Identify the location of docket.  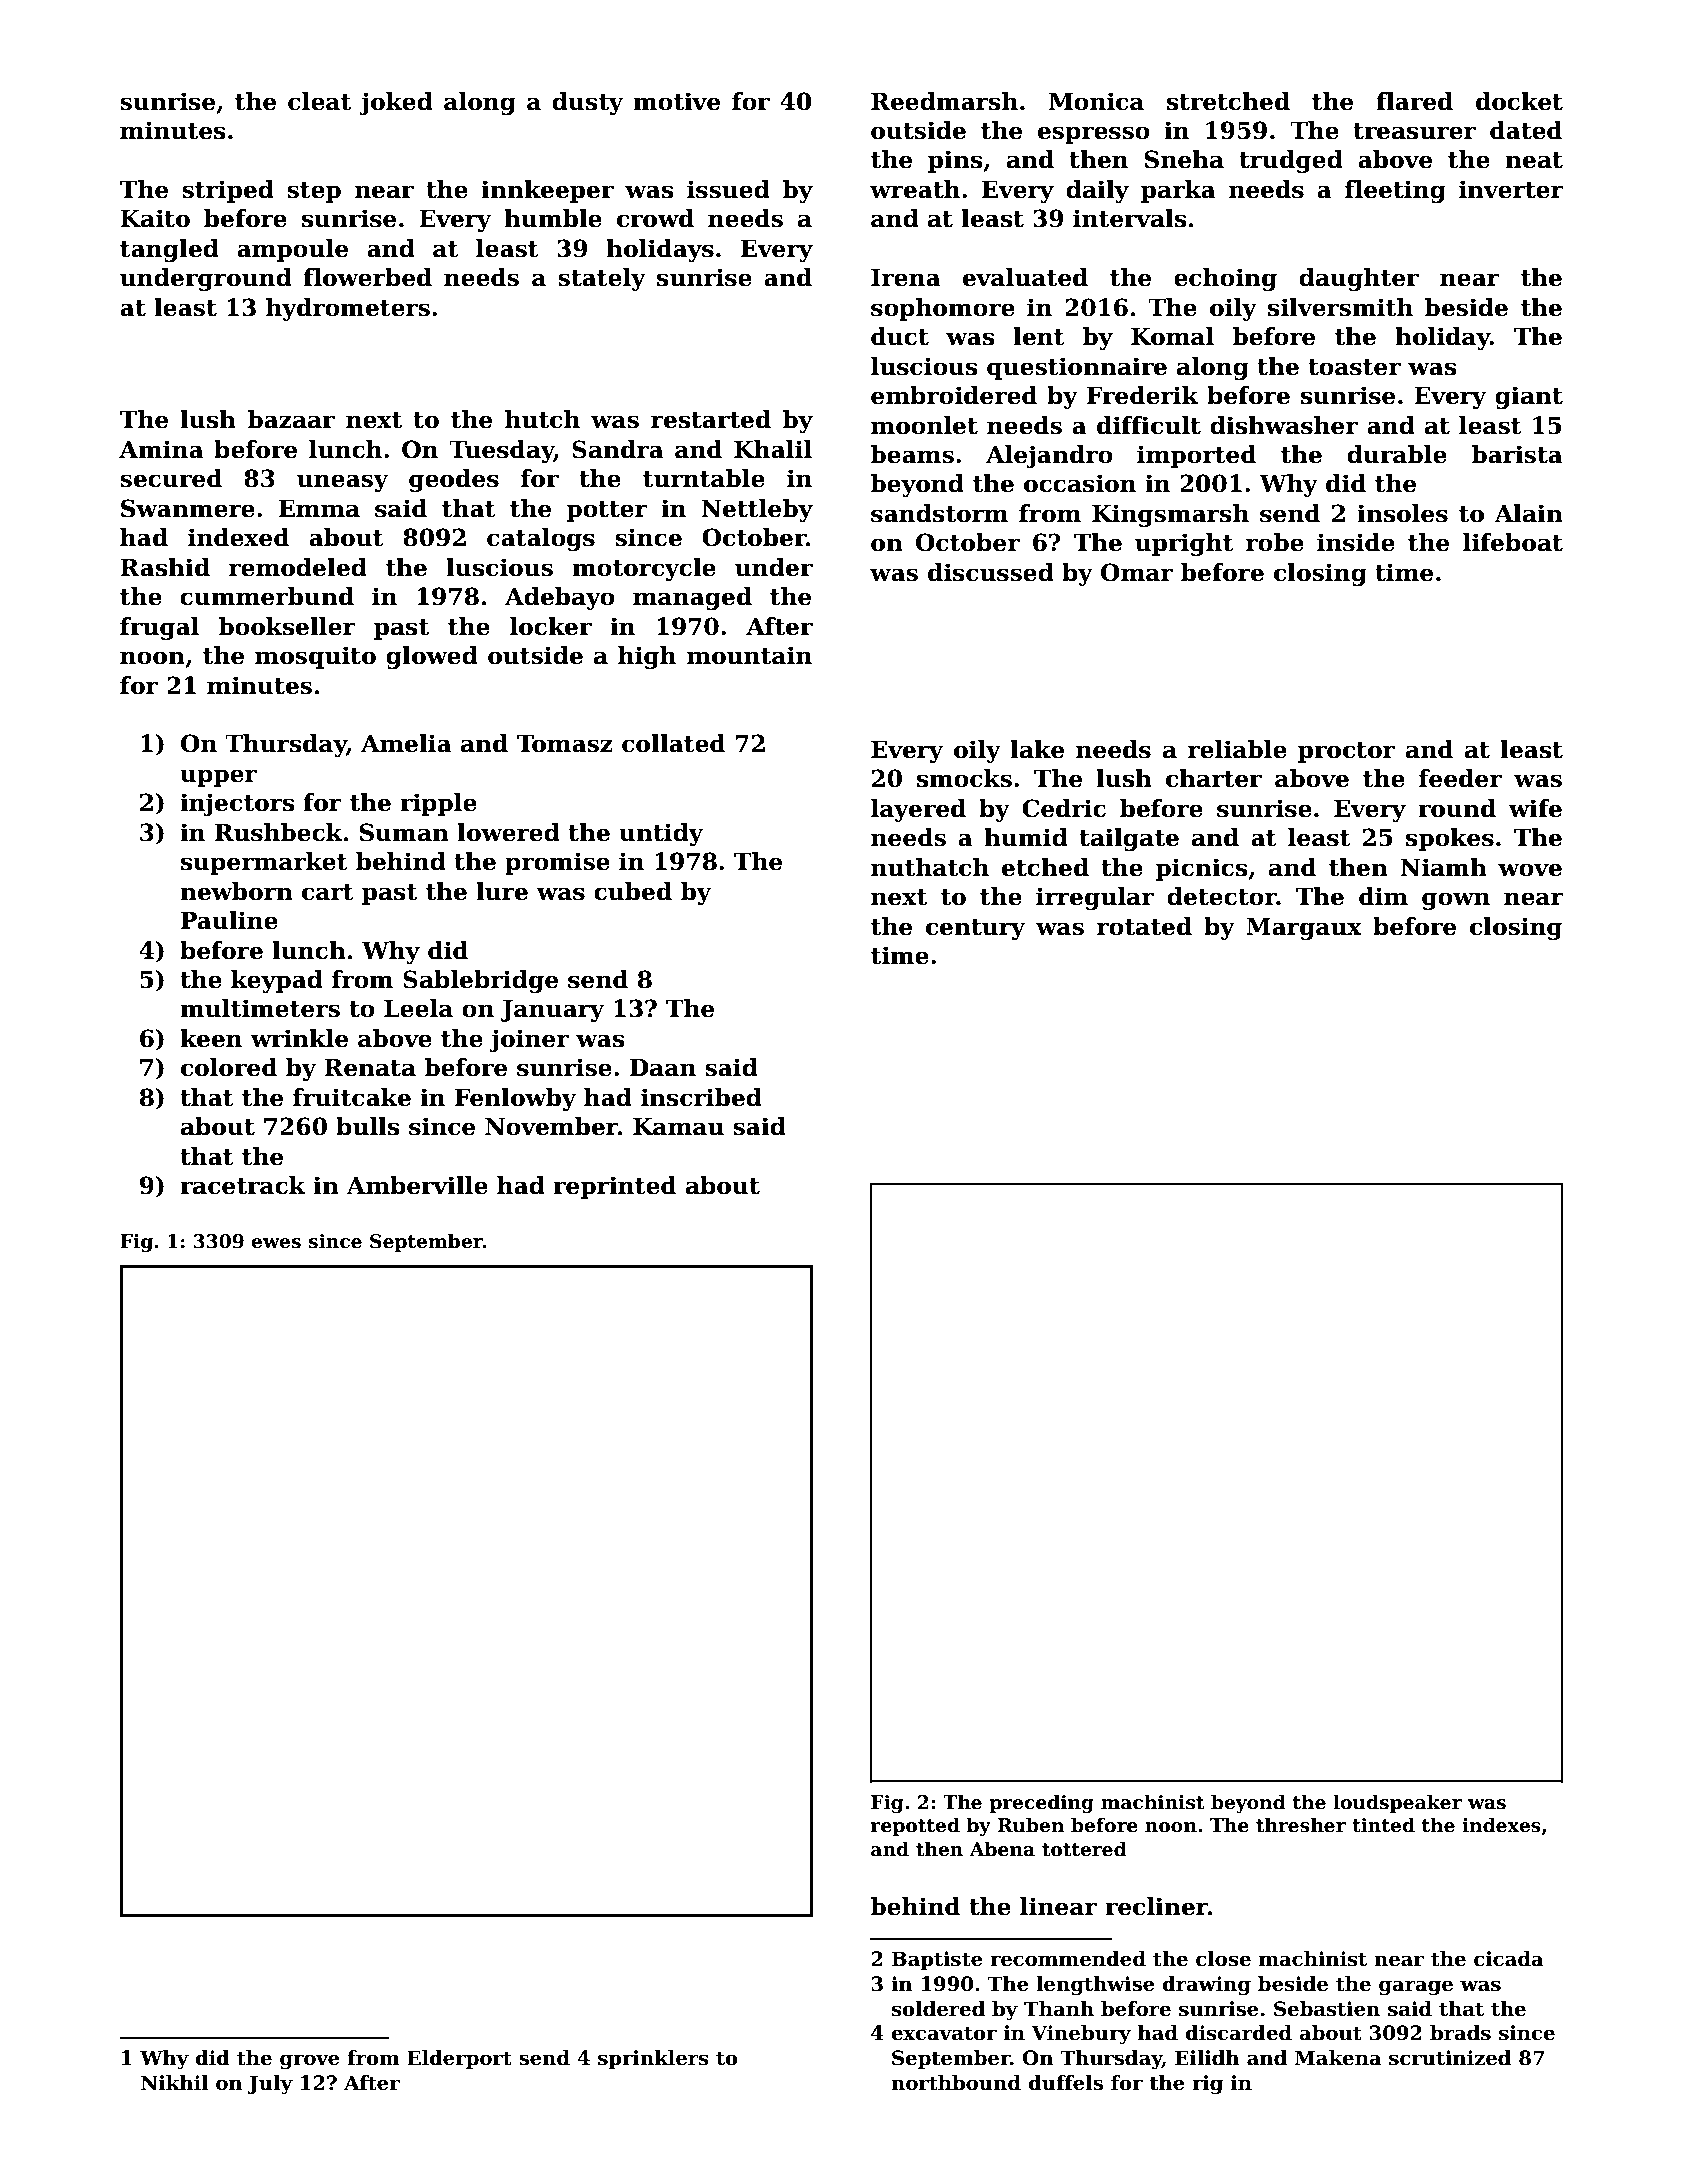
(1519, 101).
